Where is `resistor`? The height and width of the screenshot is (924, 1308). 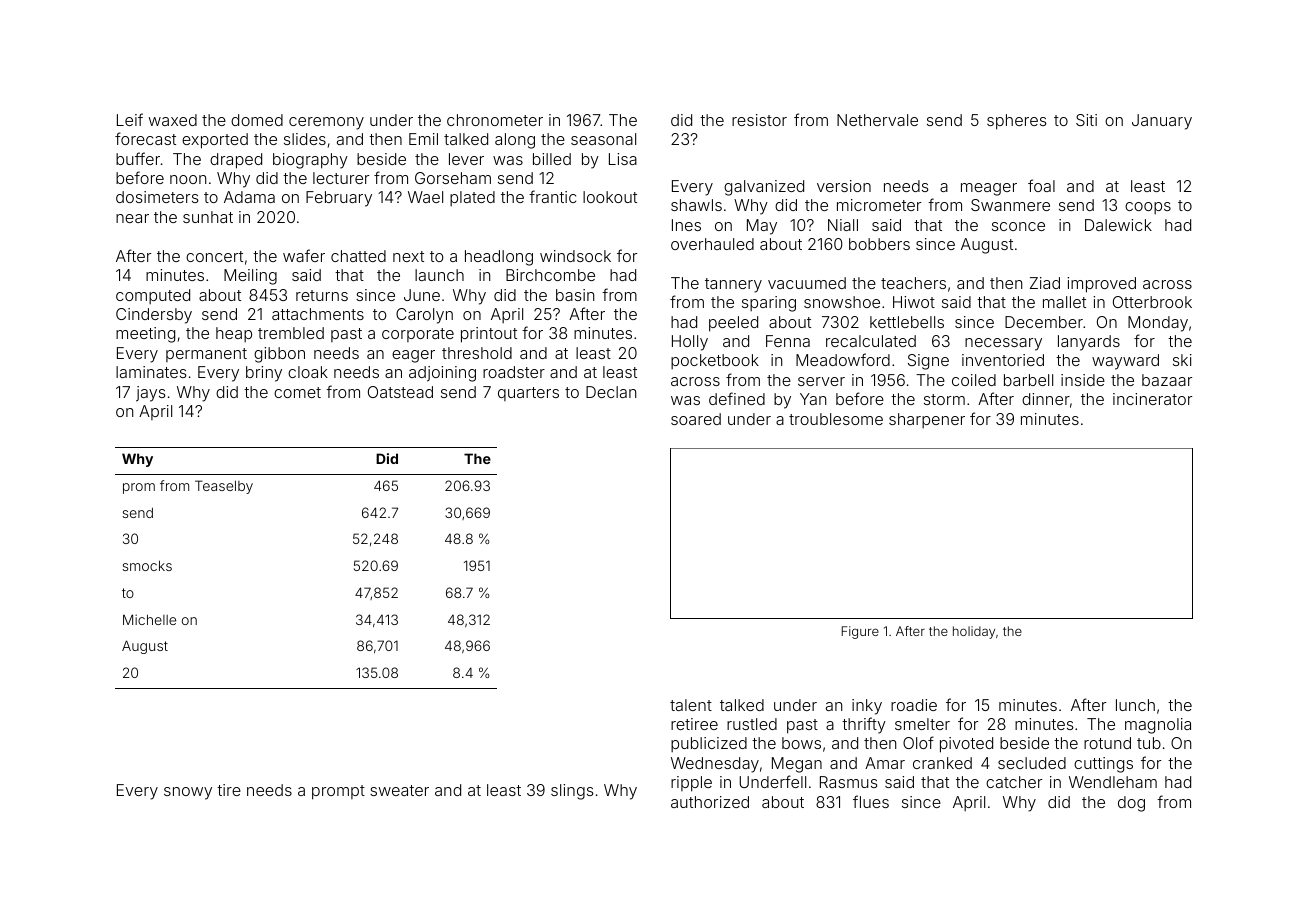
resistor is located at coordinates (759, 120).
